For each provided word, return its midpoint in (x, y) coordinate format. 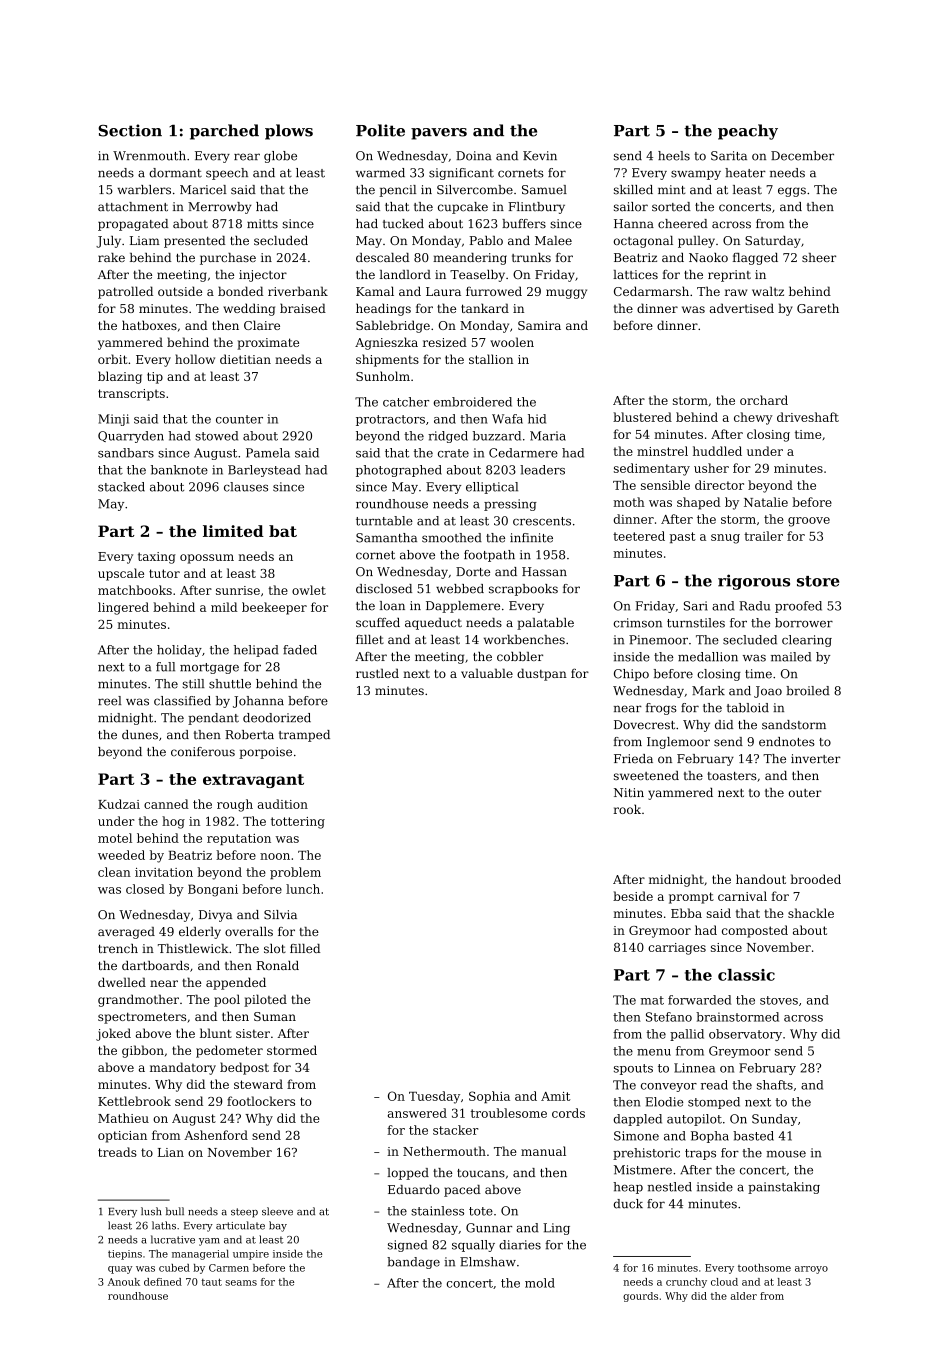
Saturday (773, 242)
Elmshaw (488, 1262)
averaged (126, 933)
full (165, 667)
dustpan (542, 674)
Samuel (544, 190)
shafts (775, 1085)
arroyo (811, 1270)
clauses (246, 487)
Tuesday (434, 1097)
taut (212, 1282)
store (818, 581)
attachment (133, 207)
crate (453, 453)
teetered (639, 536)
